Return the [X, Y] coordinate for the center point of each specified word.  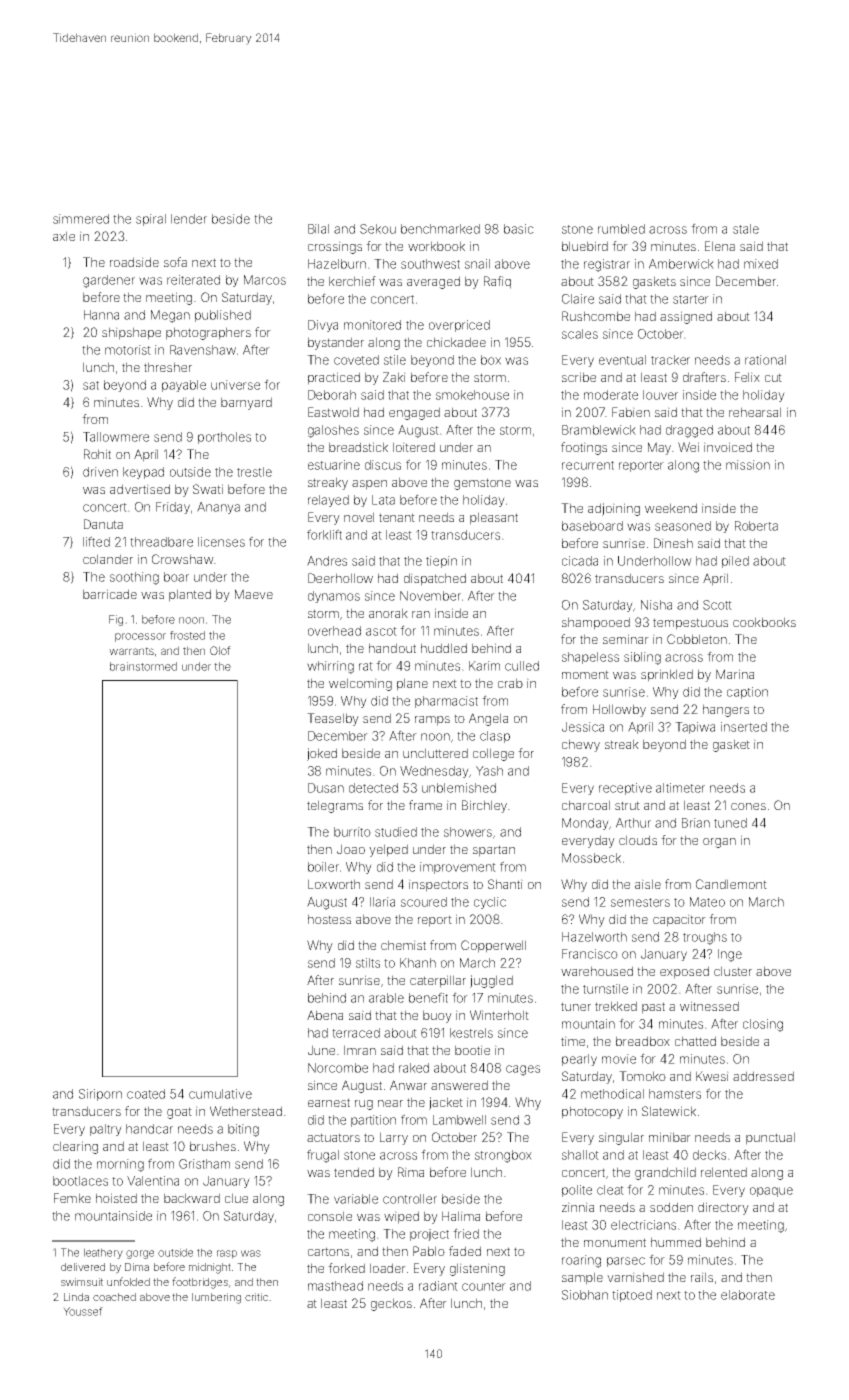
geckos [391, 1304]
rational [765, 360]
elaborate [748, 1295]
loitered [414, 447]
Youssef [83, 1311]
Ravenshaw [203, 350]
